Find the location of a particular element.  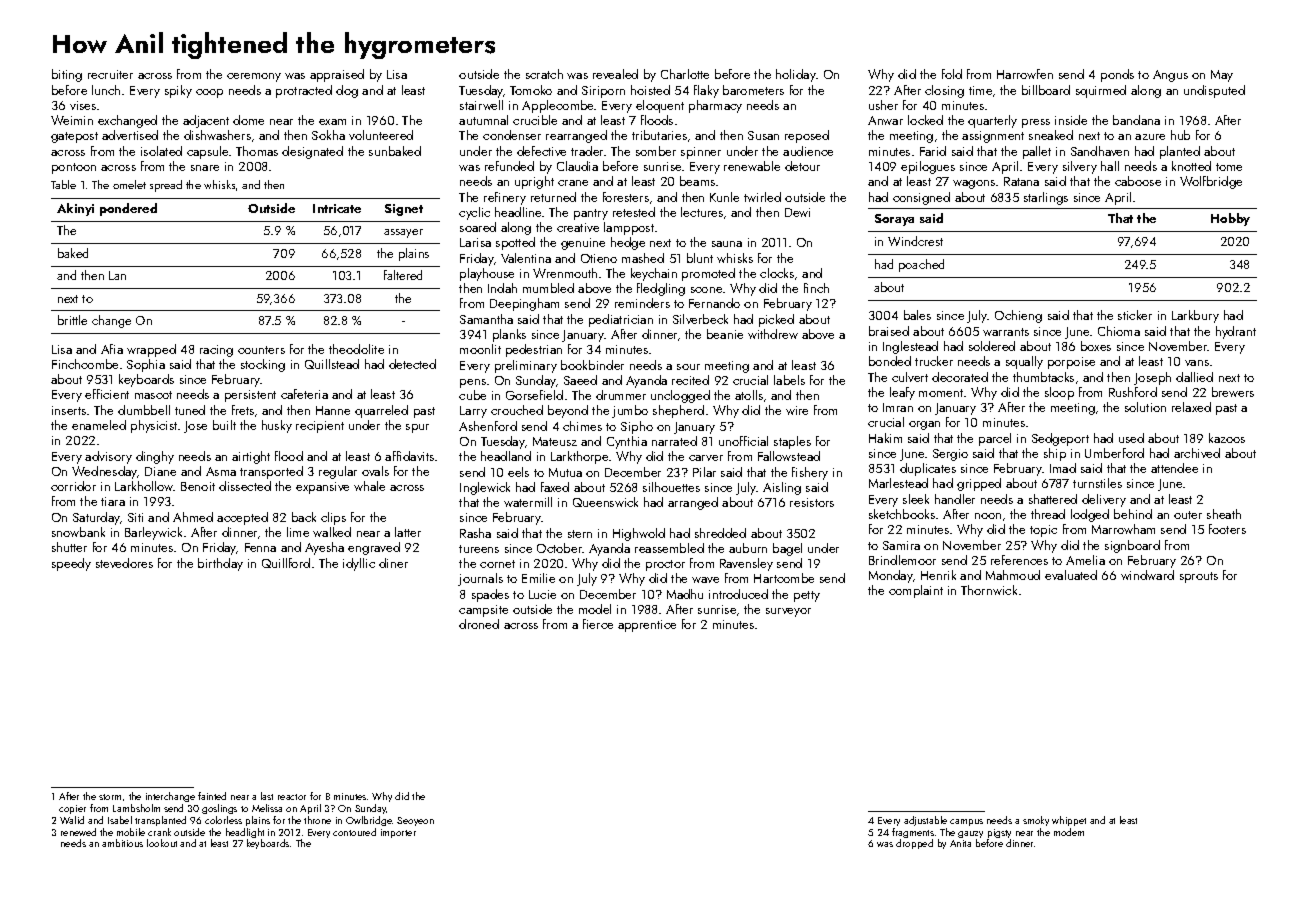

smoky is located at coordinates (1036, 821).
